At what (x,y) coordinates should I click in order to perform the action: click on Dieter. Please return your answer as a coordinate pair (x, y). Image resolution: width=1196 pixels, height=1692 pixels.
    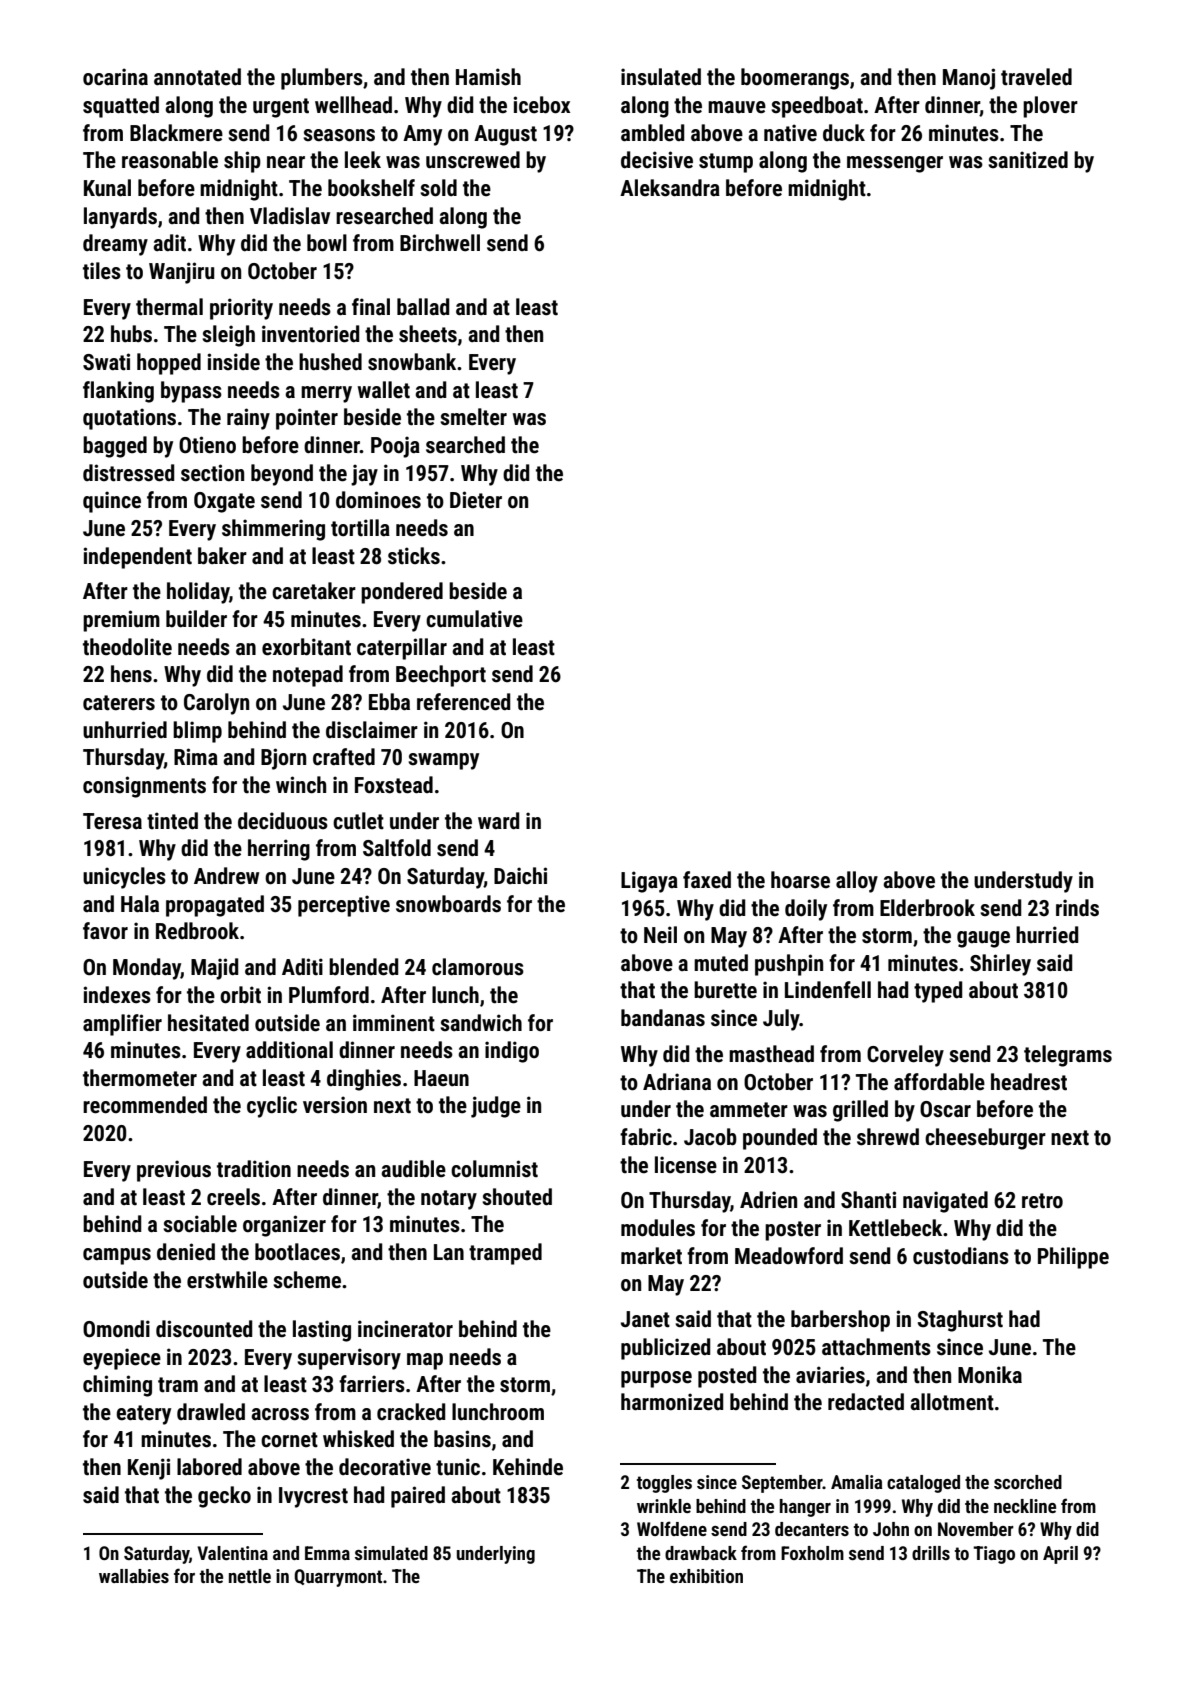
    Looking at the image, I should click on (476, 500).
